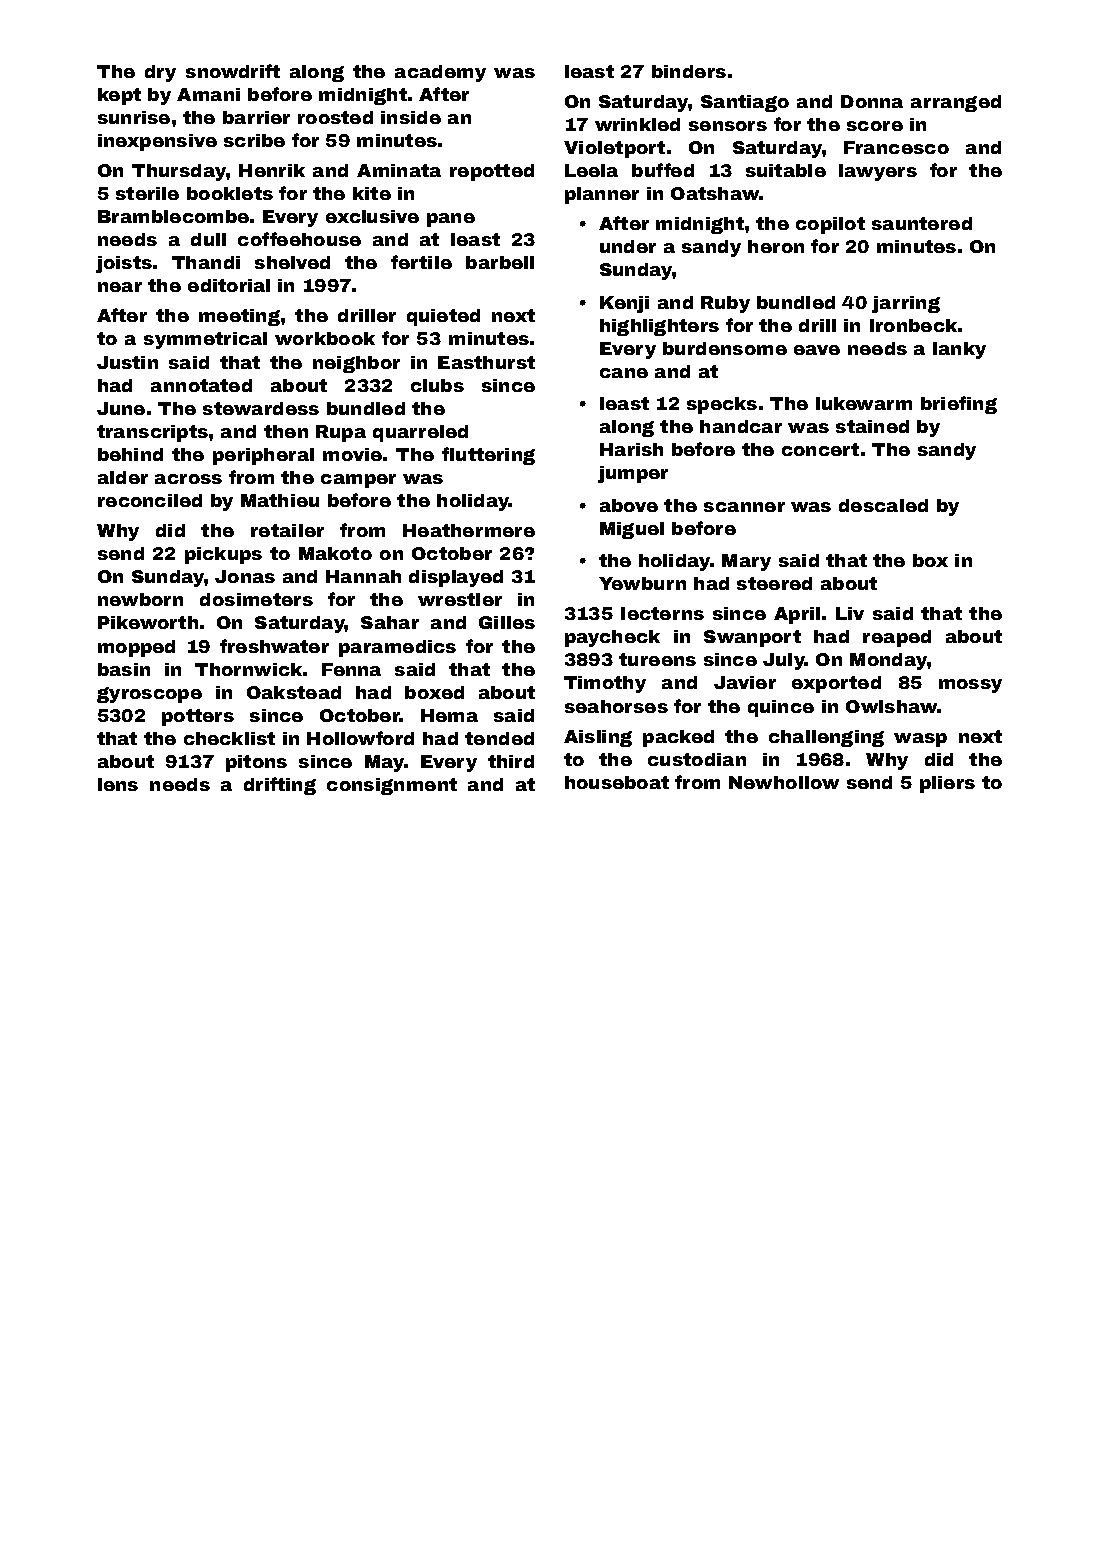 This screenshot has width=1100, height=1555. I want to click on academy, so click(440, 73).
